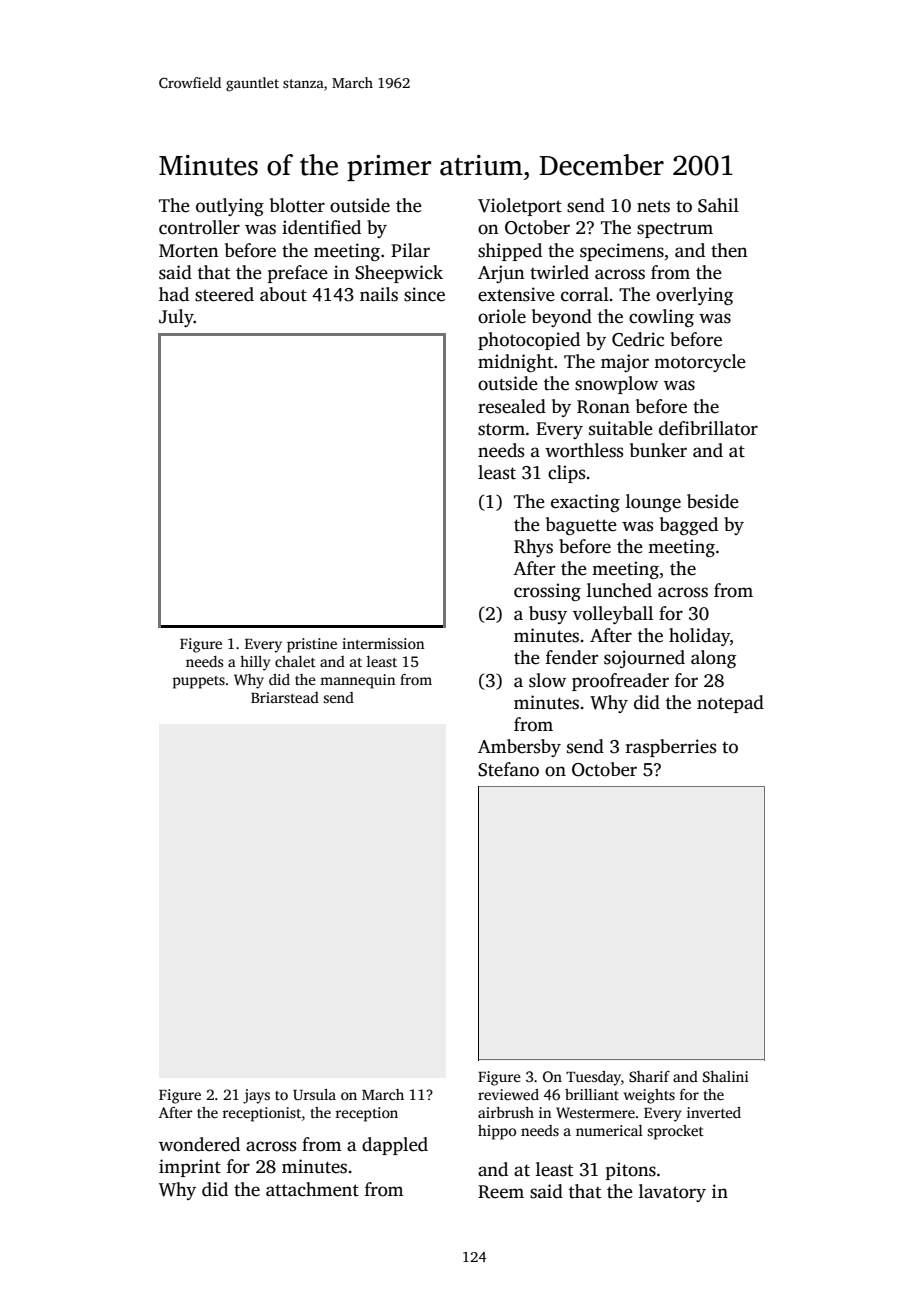 The height and width of the screenshot is (1311, 924). What do you see at coordinates (699, 637) in the screenshot?
I see `holiday` at bounding box center [699, 637].
